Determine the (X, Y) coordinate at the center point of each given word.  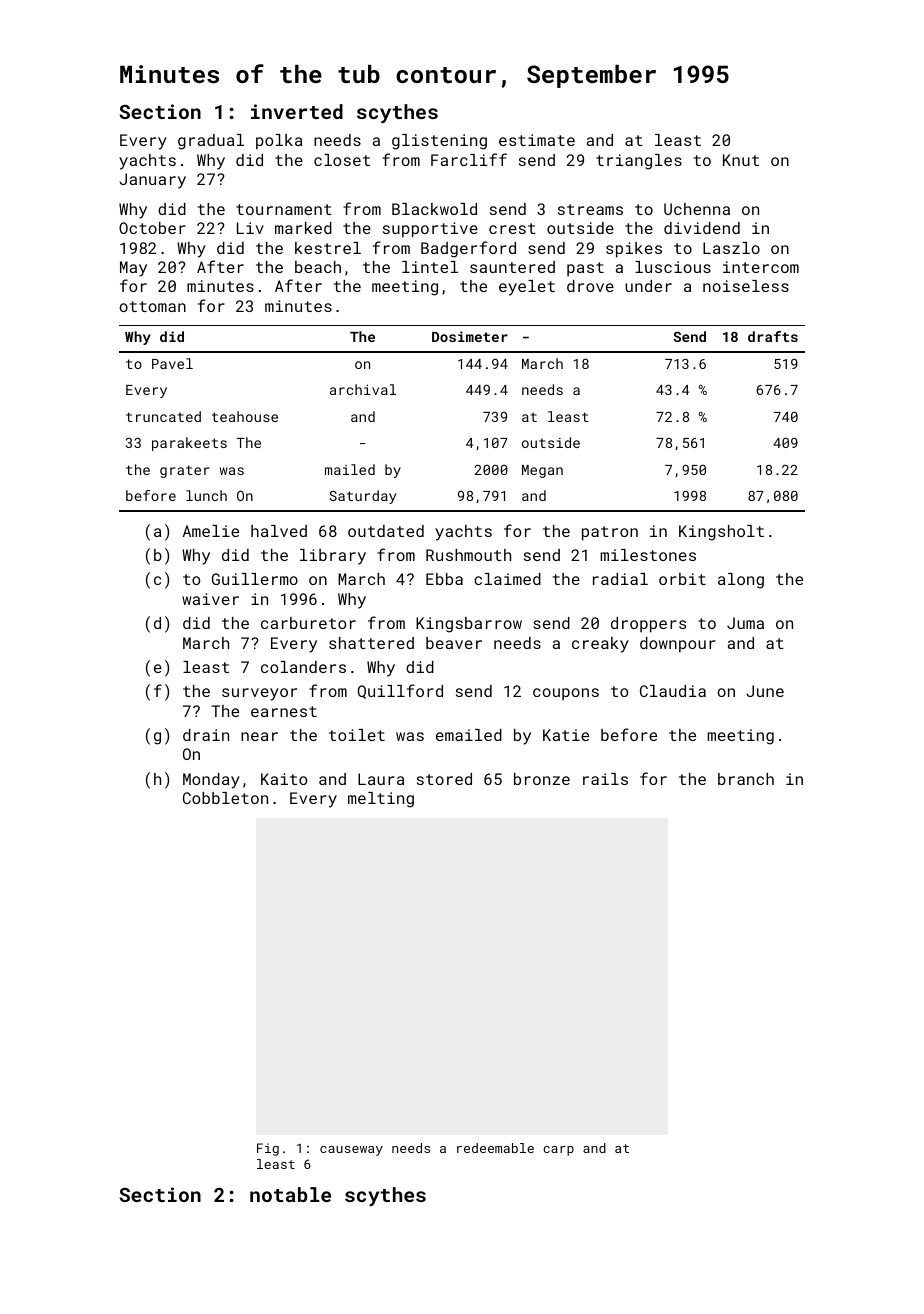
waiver (210, 599)
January (152, 181)
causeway (351, 1151)
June (765, 691)
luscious (673, 267)
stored (444, 779)
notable (290, 1194)
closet (342, 160)
